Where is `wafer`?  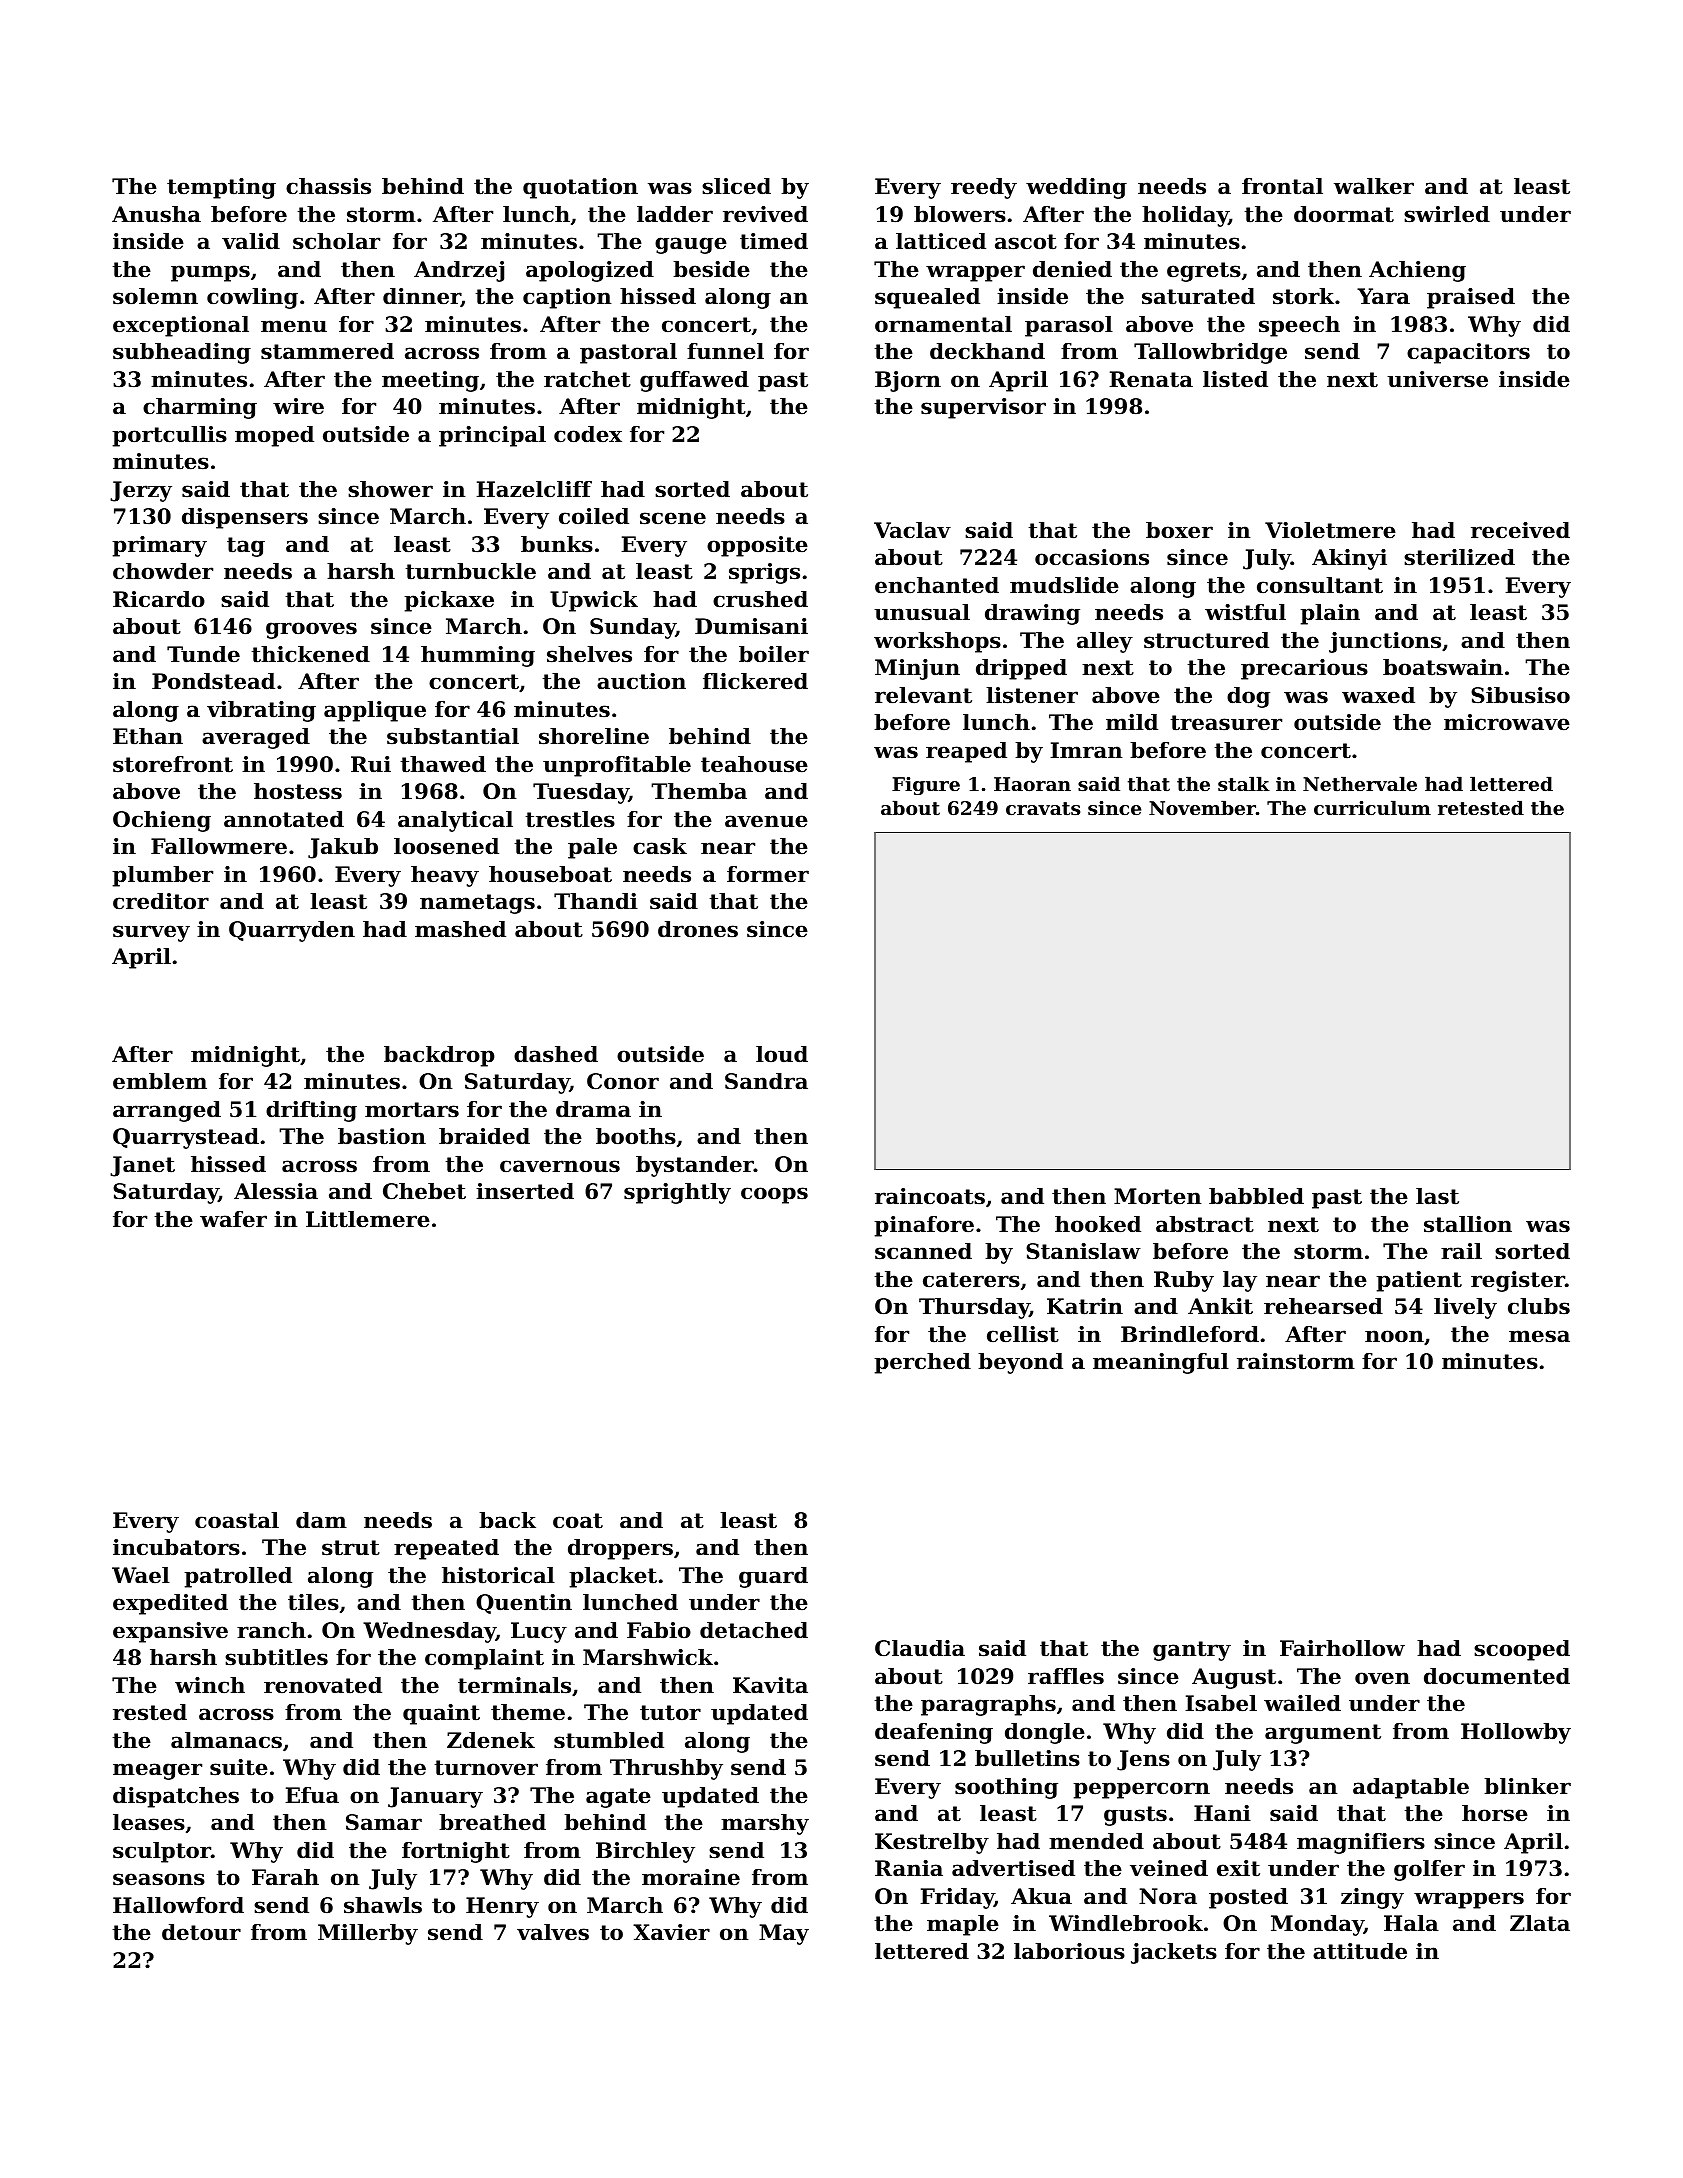
wafer is located at coordinates (233, 1219).
